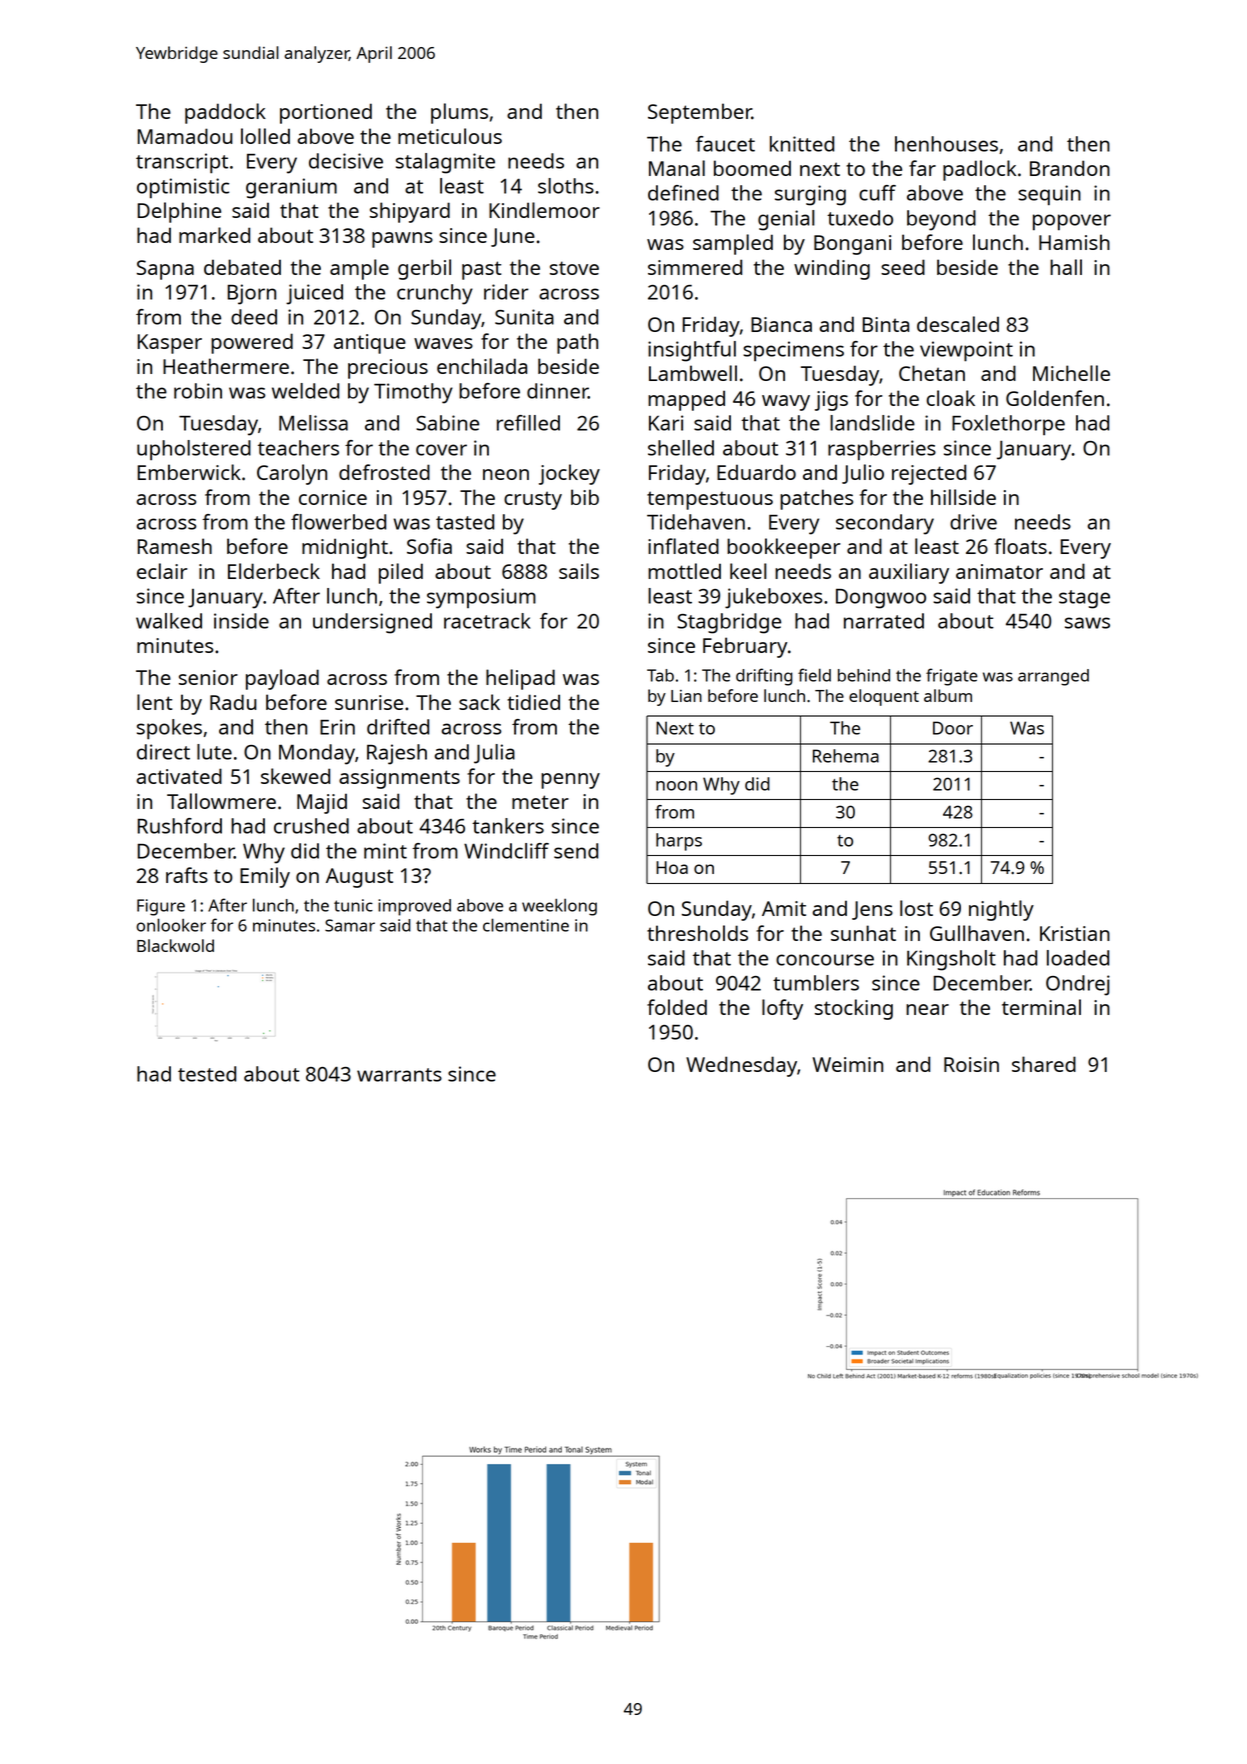  What do you see at coordinates (1066, 267) in the document?
I see `hall` at bounding box center [1066, 267].
